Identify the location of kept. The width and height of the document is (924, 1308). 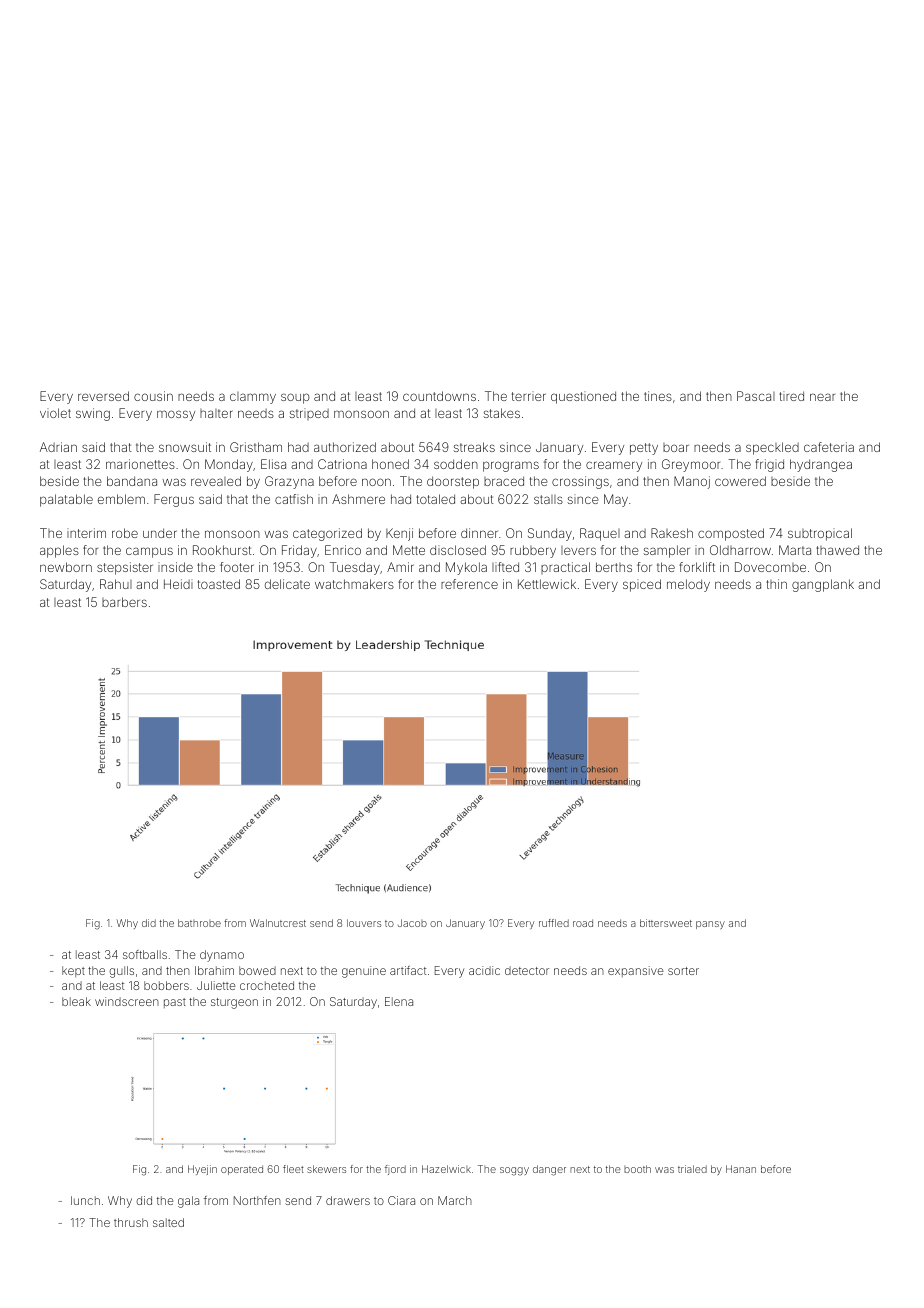
(73, 971).
